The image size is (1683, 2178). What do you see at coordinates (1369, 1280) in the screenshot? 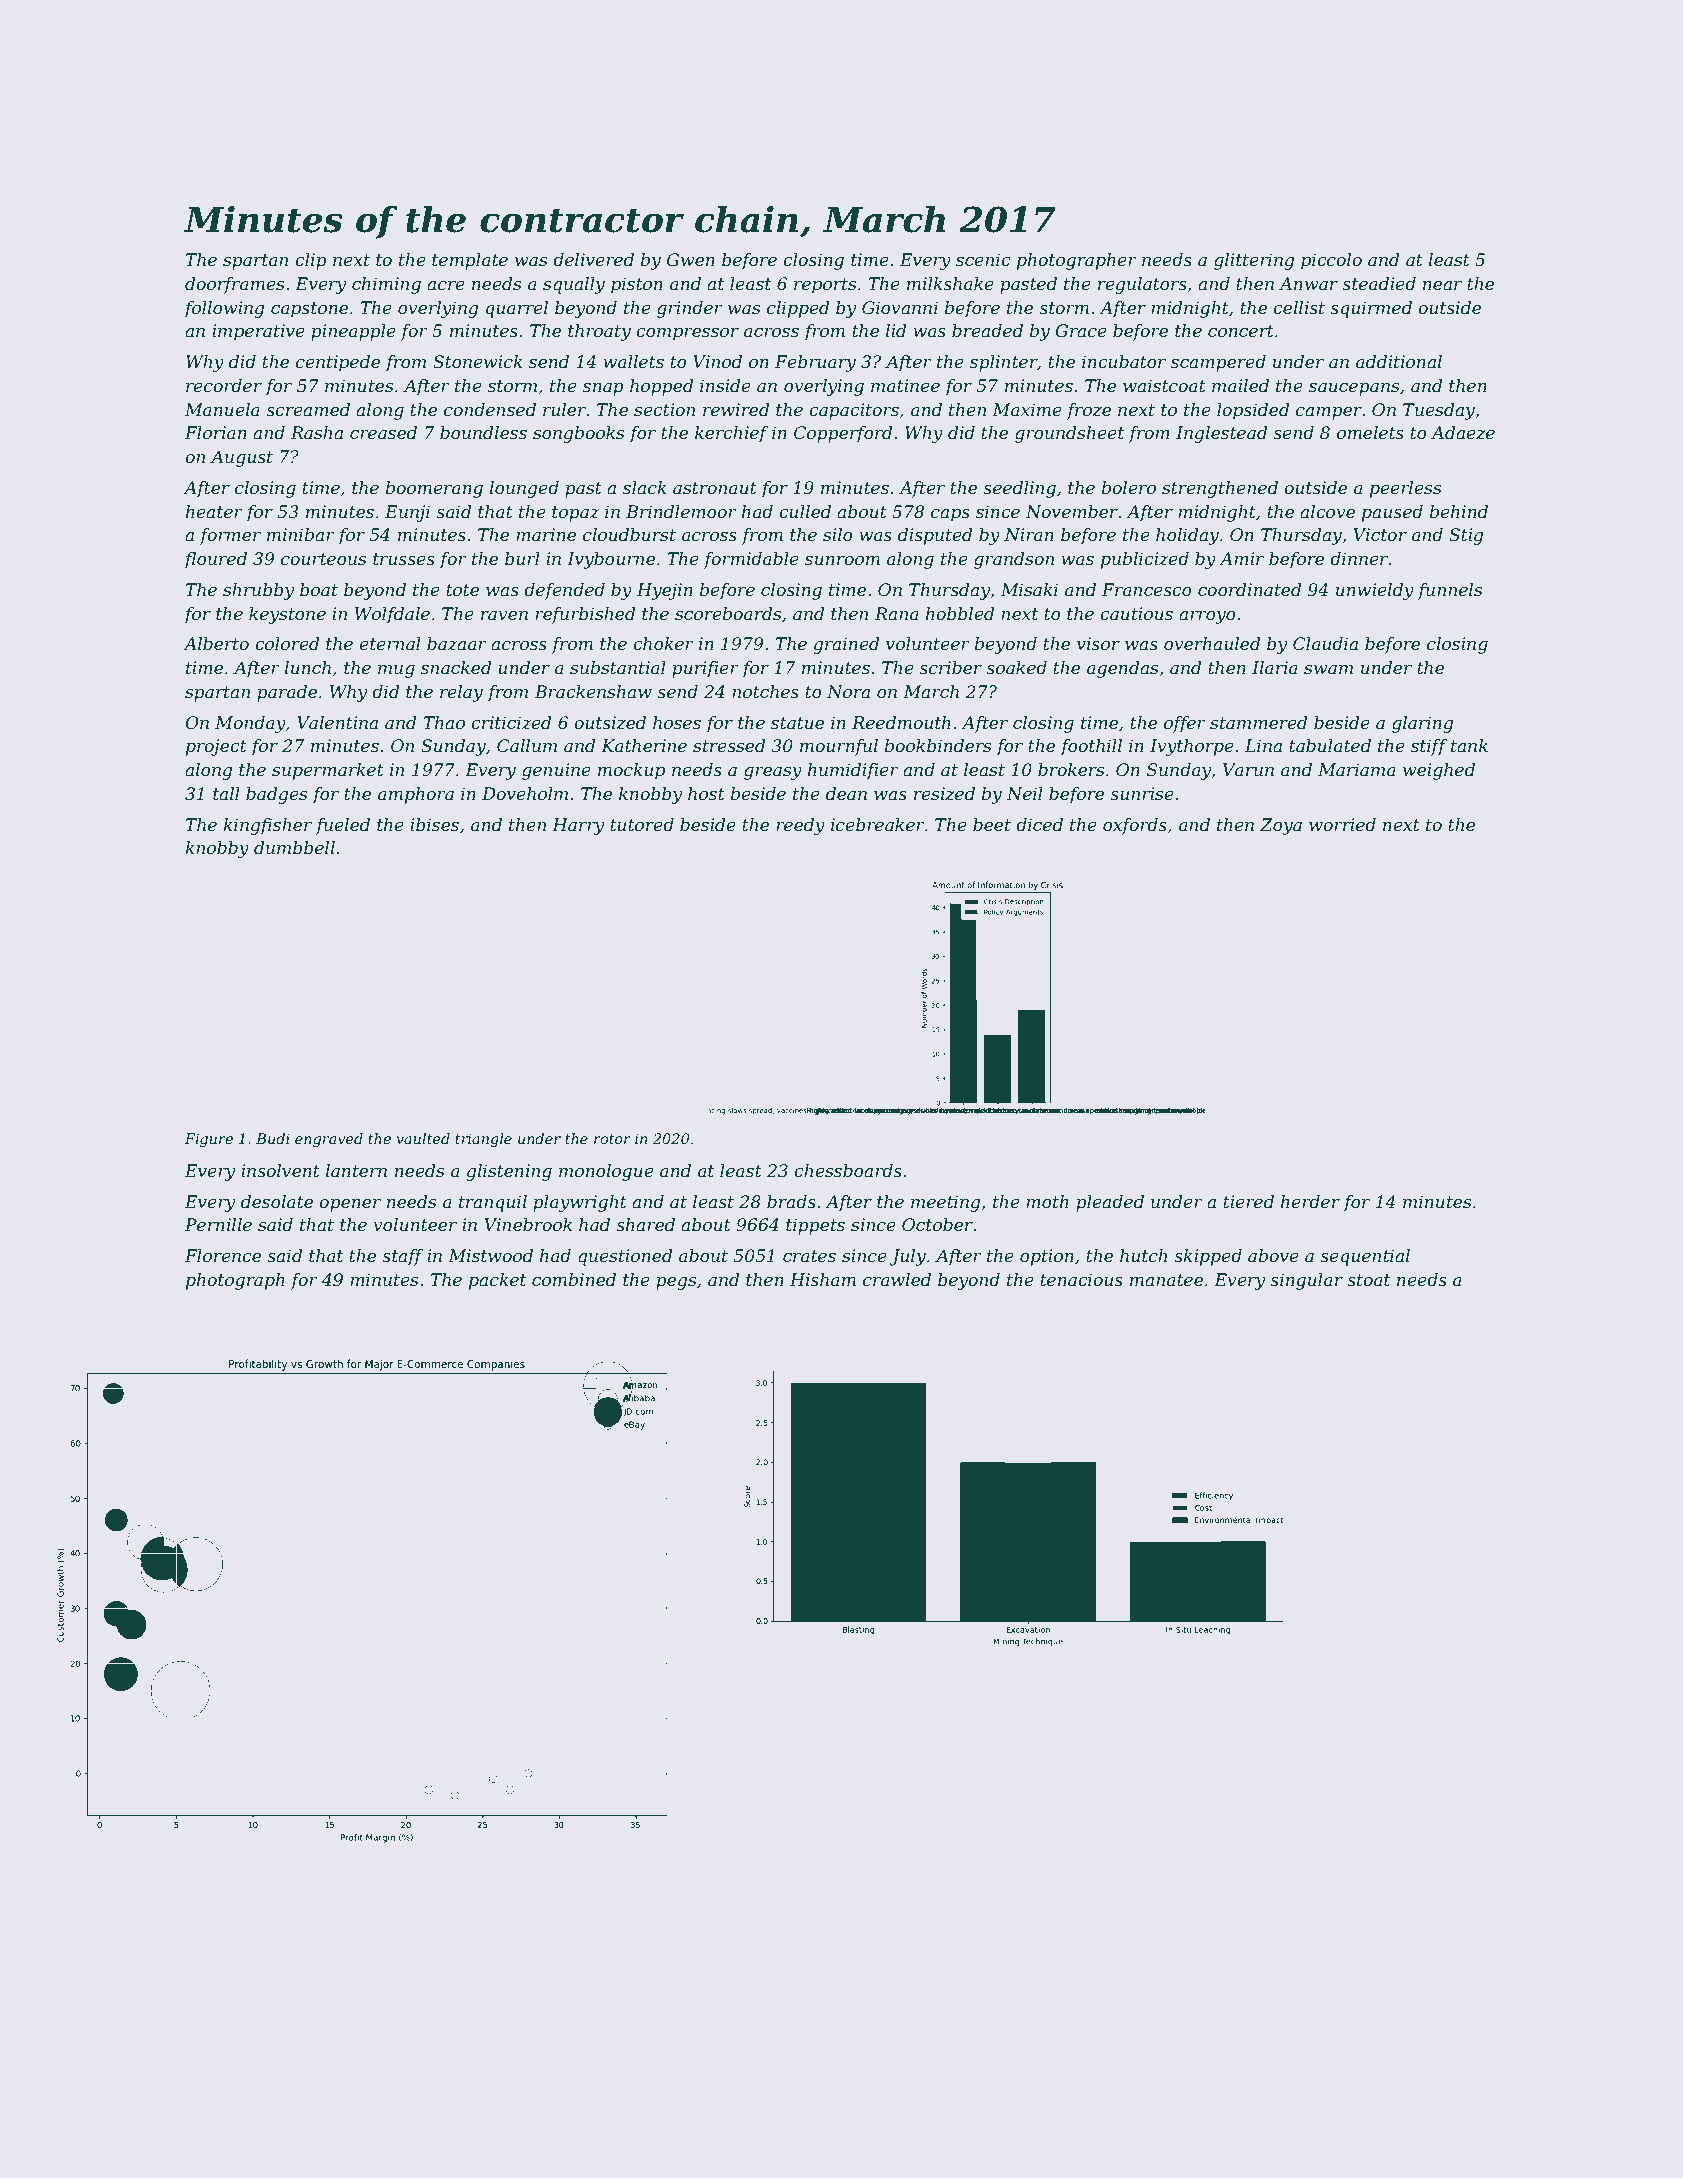
I see `stoat` at bounding box center [1369, 1280].
